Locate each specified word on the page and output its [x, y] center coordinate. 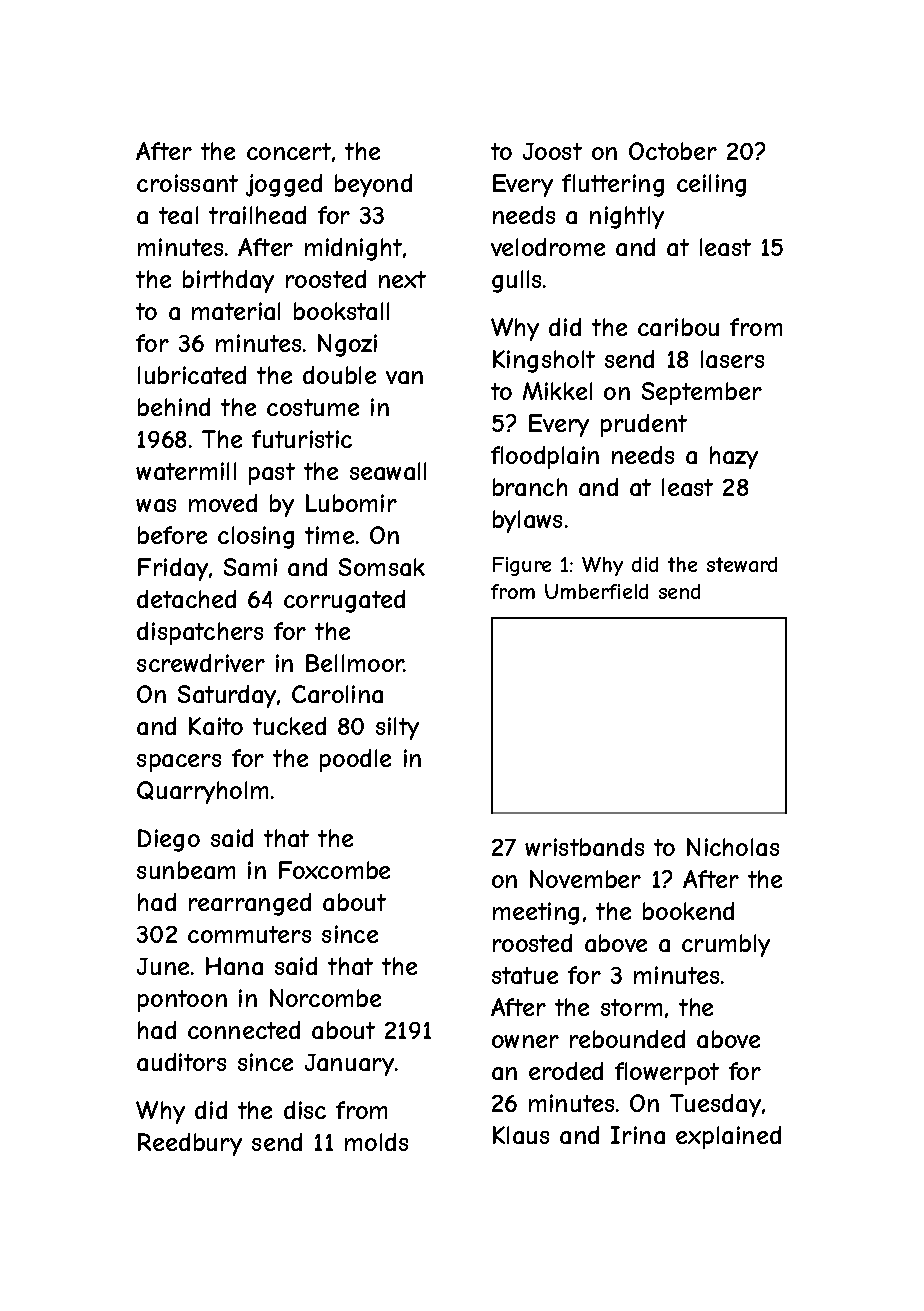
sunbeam [186, 870]
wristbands [584, 847]
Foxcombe [334, 870]
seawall [388, 471]
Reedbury [190, 1144]
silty [397, 728]
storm [631, 1007]
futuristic [302, 439]
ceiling [711, 185]
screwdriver [201, 663]
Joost [552, 151]
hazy [734, 457]
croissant [187, 183]
